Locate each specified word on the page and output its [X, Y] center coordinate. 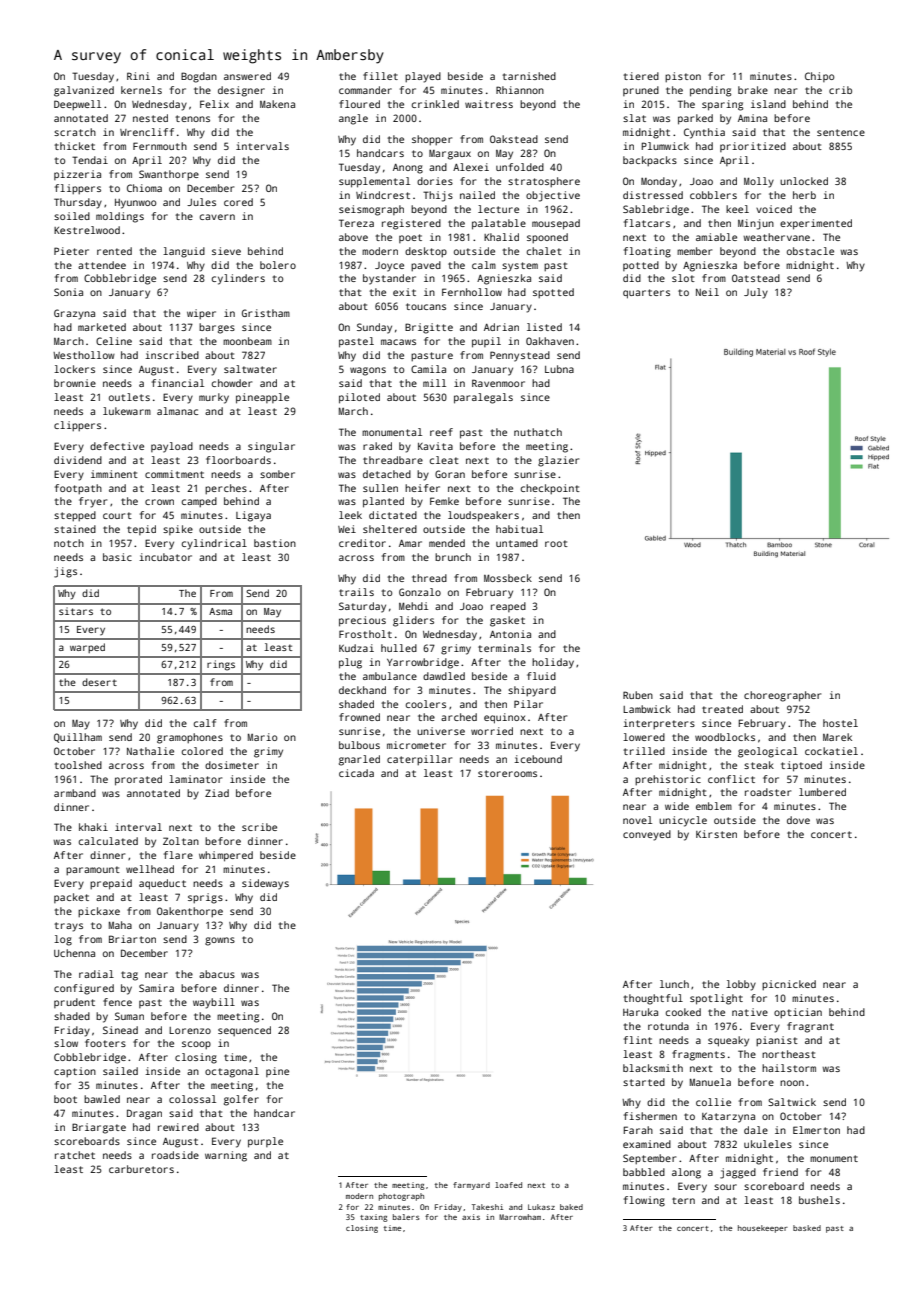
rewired [178, 1127]
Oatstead [756, 278]
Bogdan [199, 77]
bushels [819, 1200]
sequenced [244, 1031]
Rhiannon [520, 90]
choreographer [782, 696]
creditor [362, 543]
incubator [165, 557]
